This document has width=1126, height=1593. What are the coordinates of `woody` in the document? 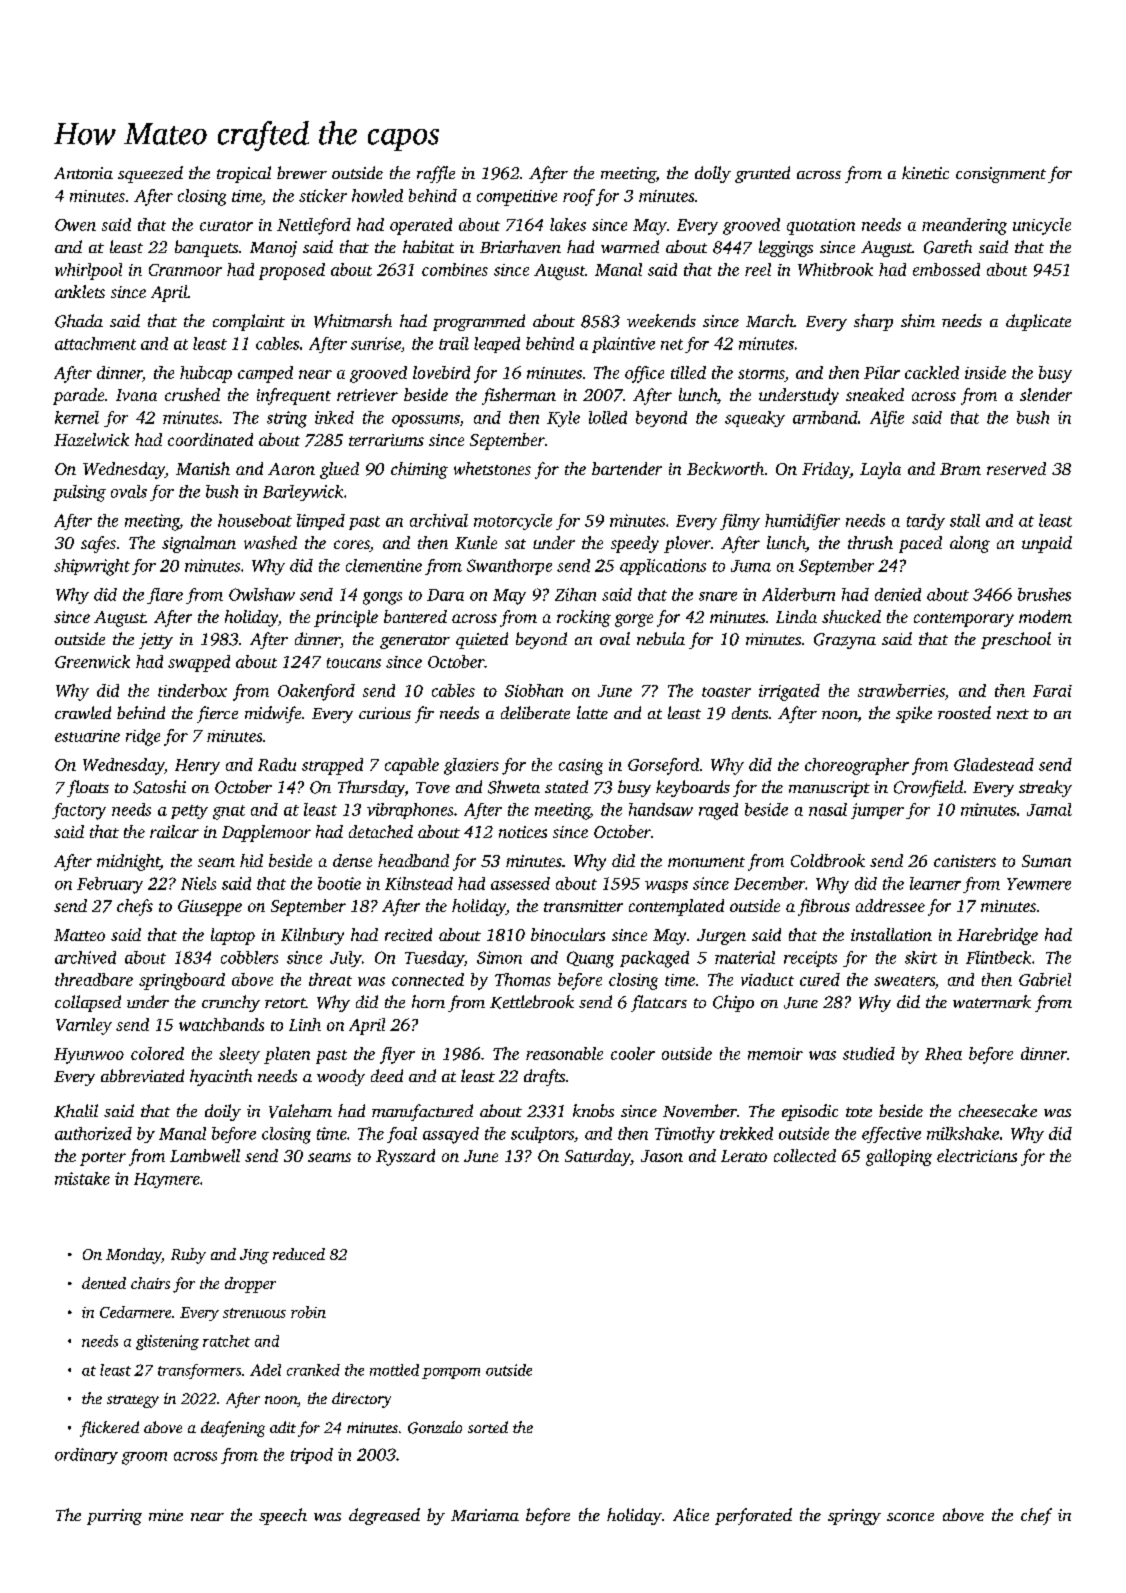 It's located at (341, 1077).
